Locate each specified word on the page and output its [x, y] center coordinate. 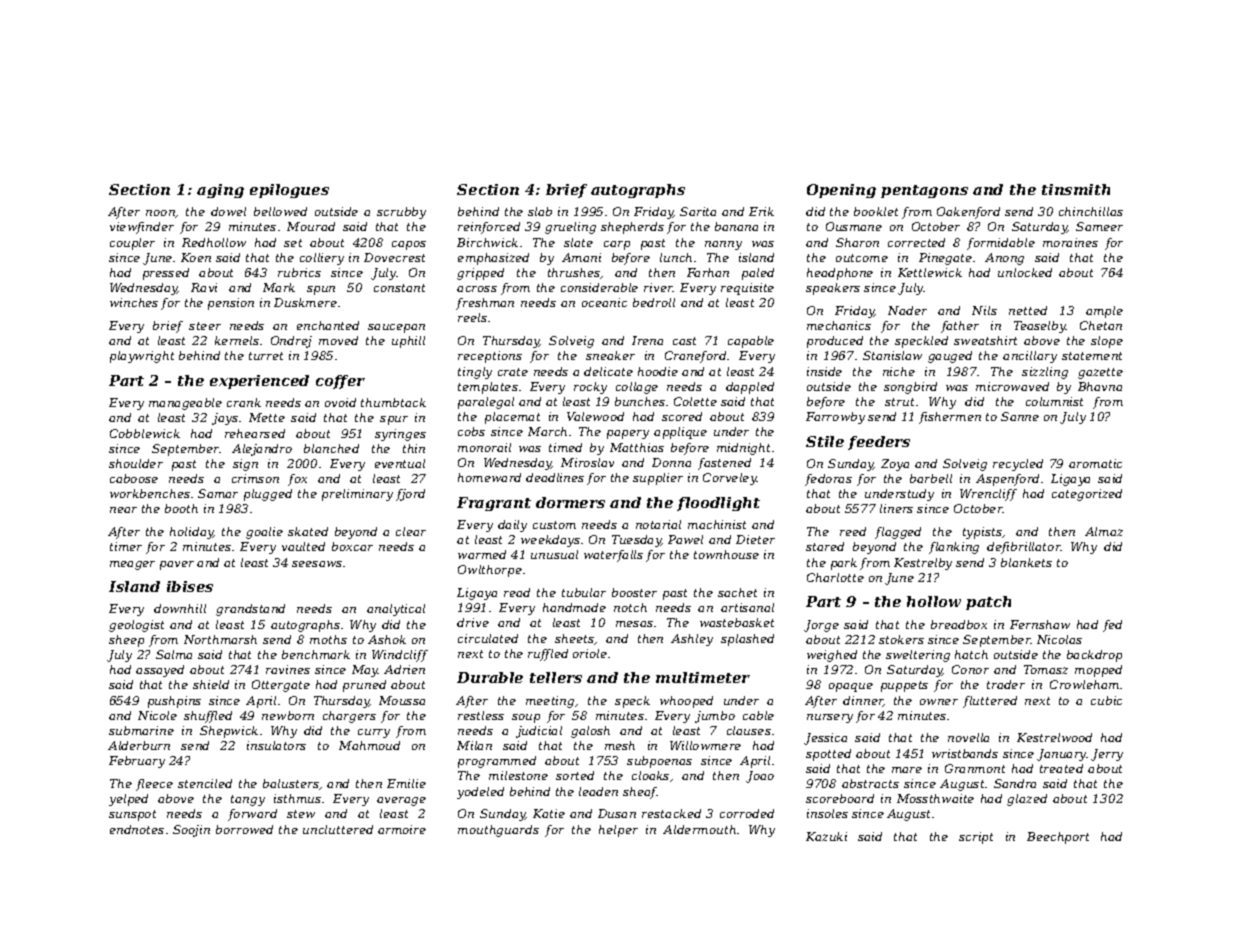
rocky [590, 388]
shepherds [632, 228]
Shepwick [229, 732]
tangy [248, 800]
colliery [322, 259]
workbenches [150, 493]
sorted [575, 775]
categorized [1087, 495]
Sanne [1020, 416]
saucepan [396, 328]
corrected [916, 242]
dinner [863, 701]
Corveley [730, 479]
